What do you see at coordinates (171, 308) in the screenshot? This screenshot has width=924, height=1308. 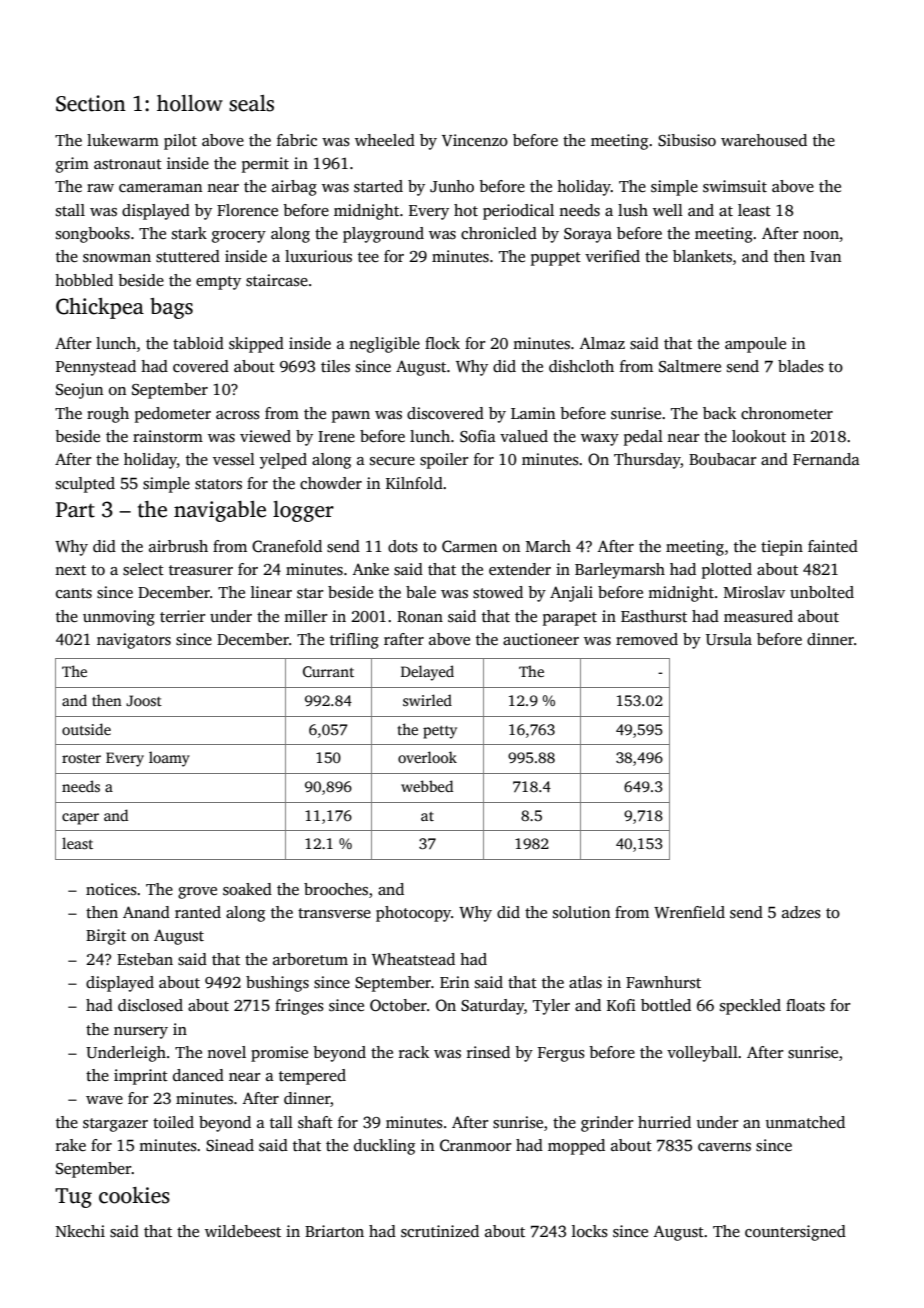 I see `bags` at bounding box center [171, 308].
